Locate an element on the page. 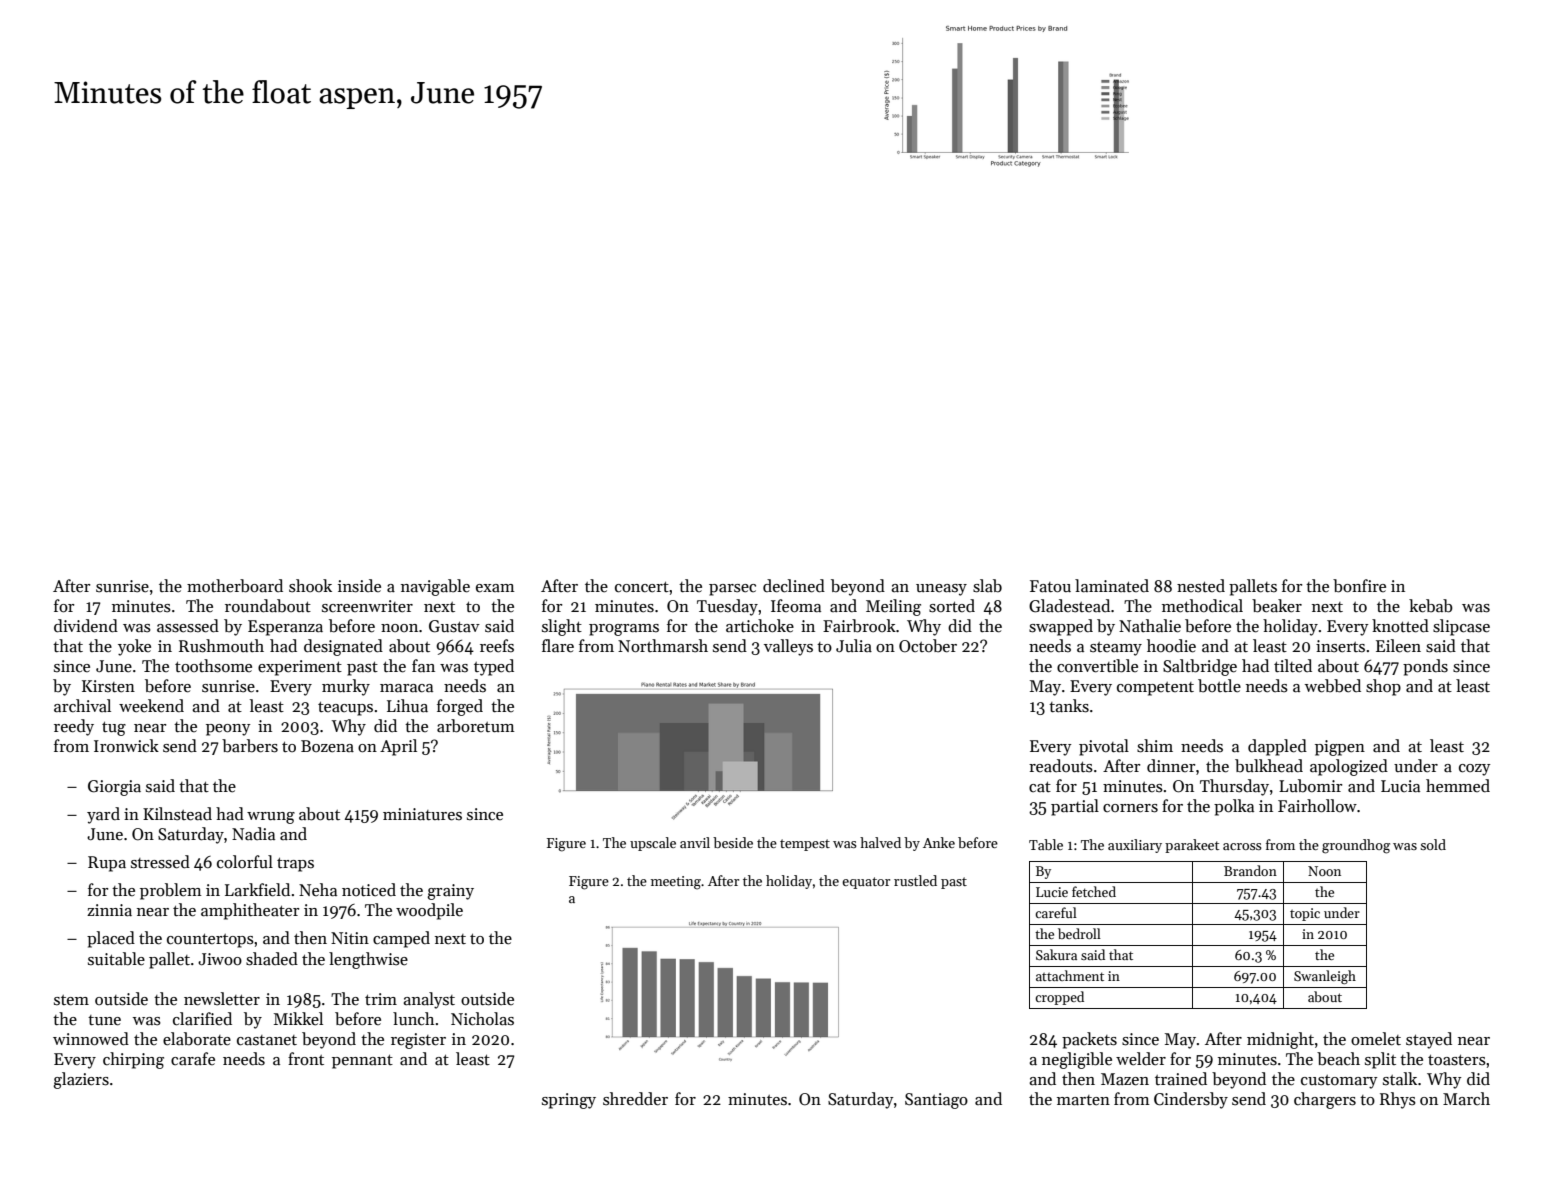 The height and width of the document is (1193, 1544). glaziers is located at coordinates (81, 1080).
